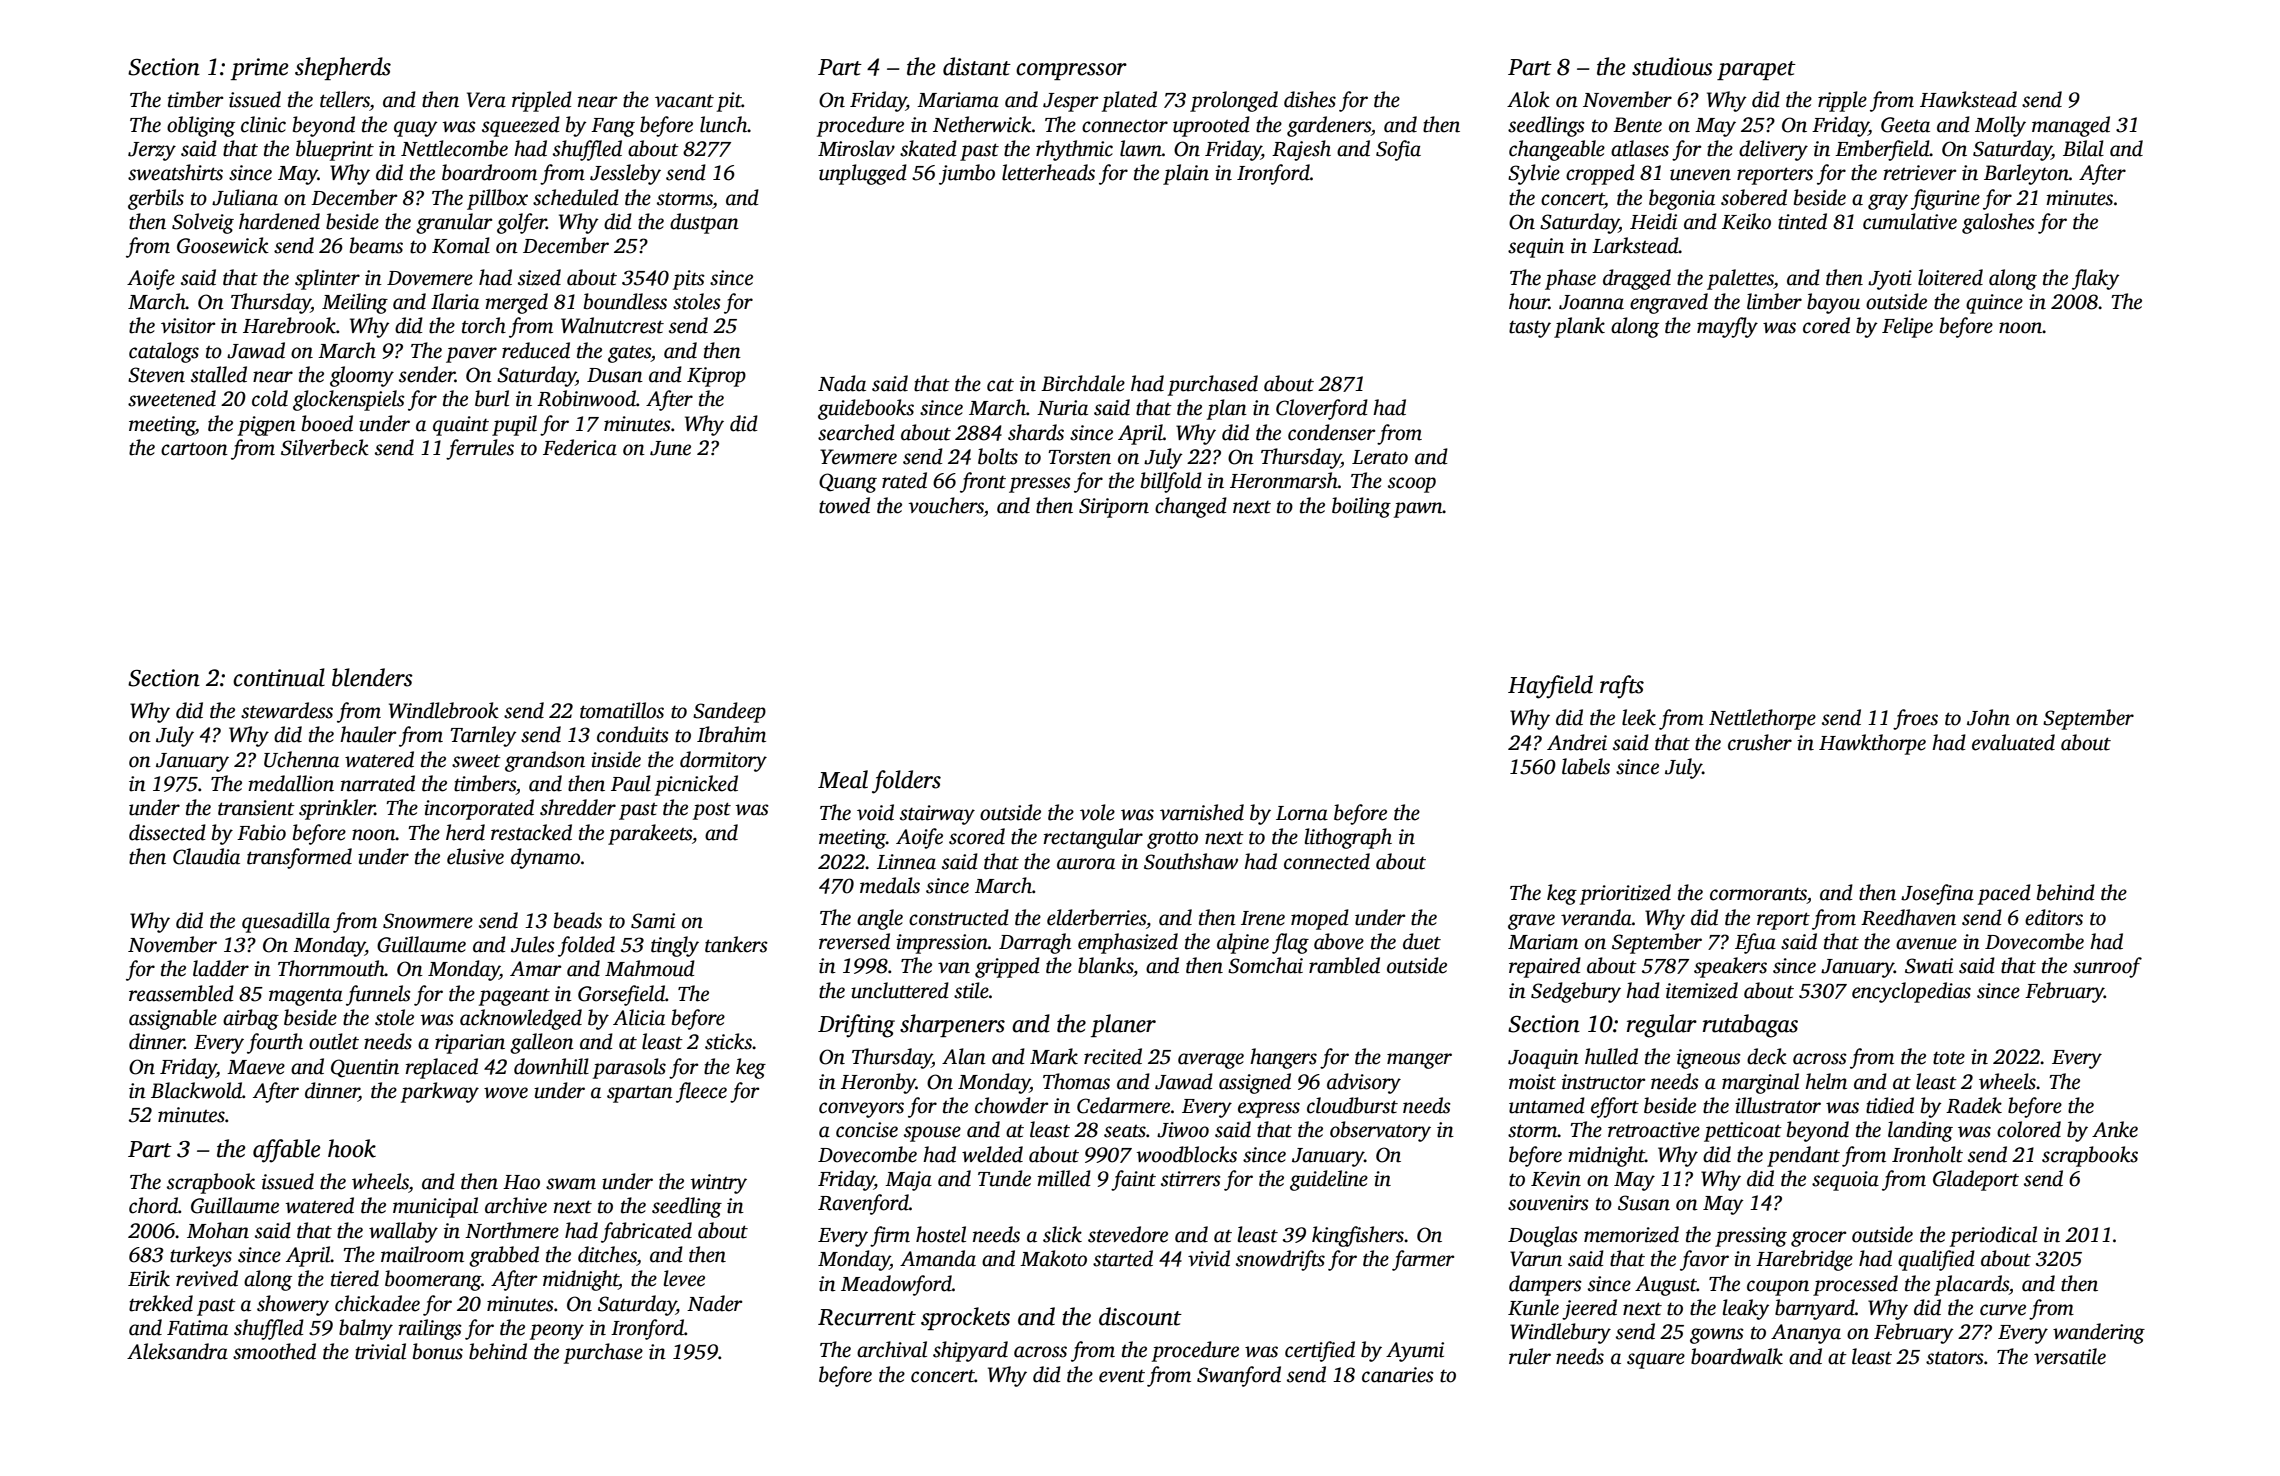 The image size is (2280, 1476). Describe the element at coordinates (1398, 1375) in the image. I see `canaries` at that location.
